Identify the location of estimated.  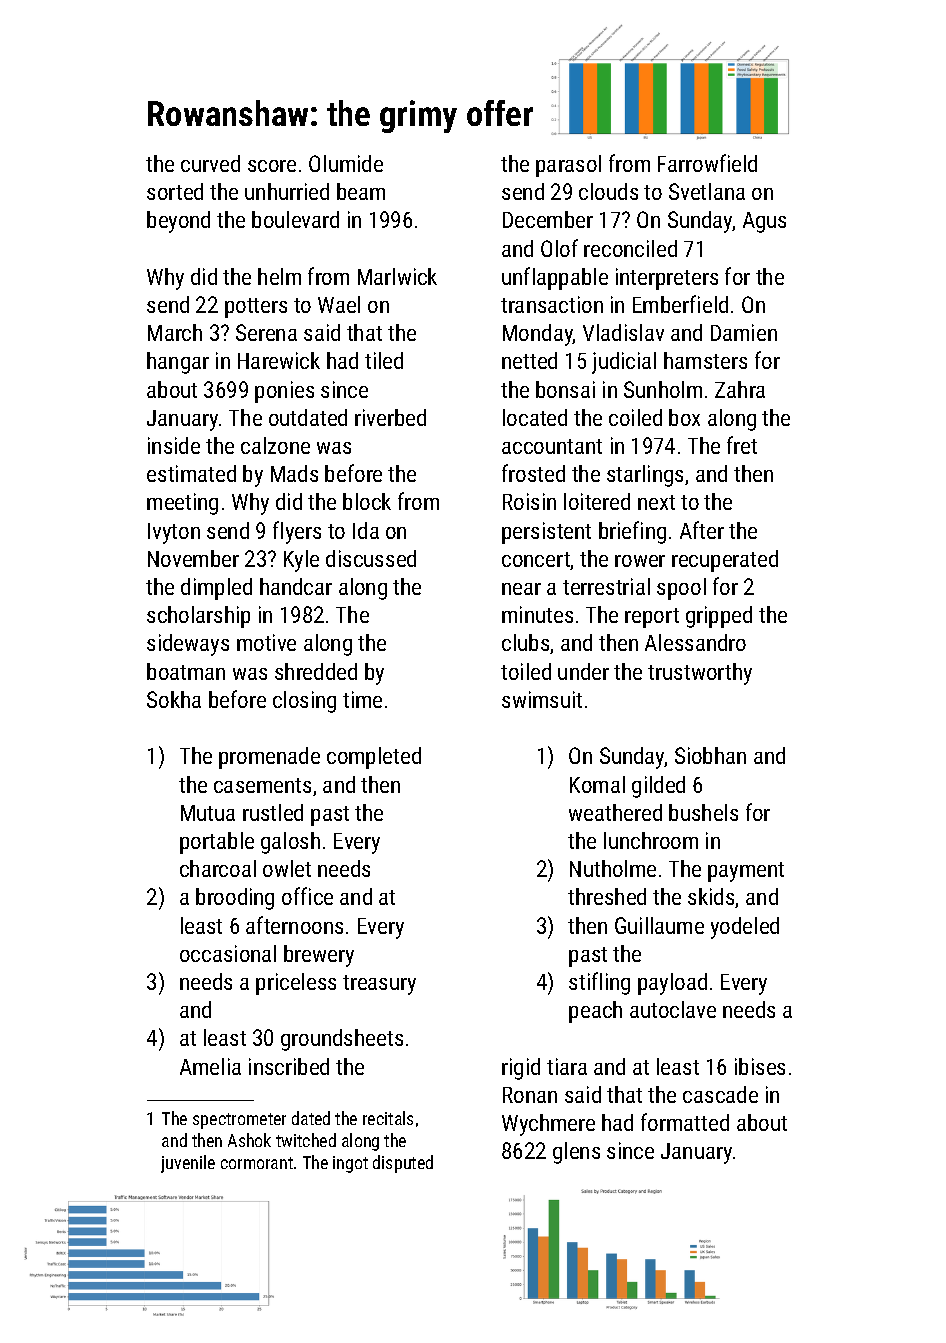
(191, 473).
